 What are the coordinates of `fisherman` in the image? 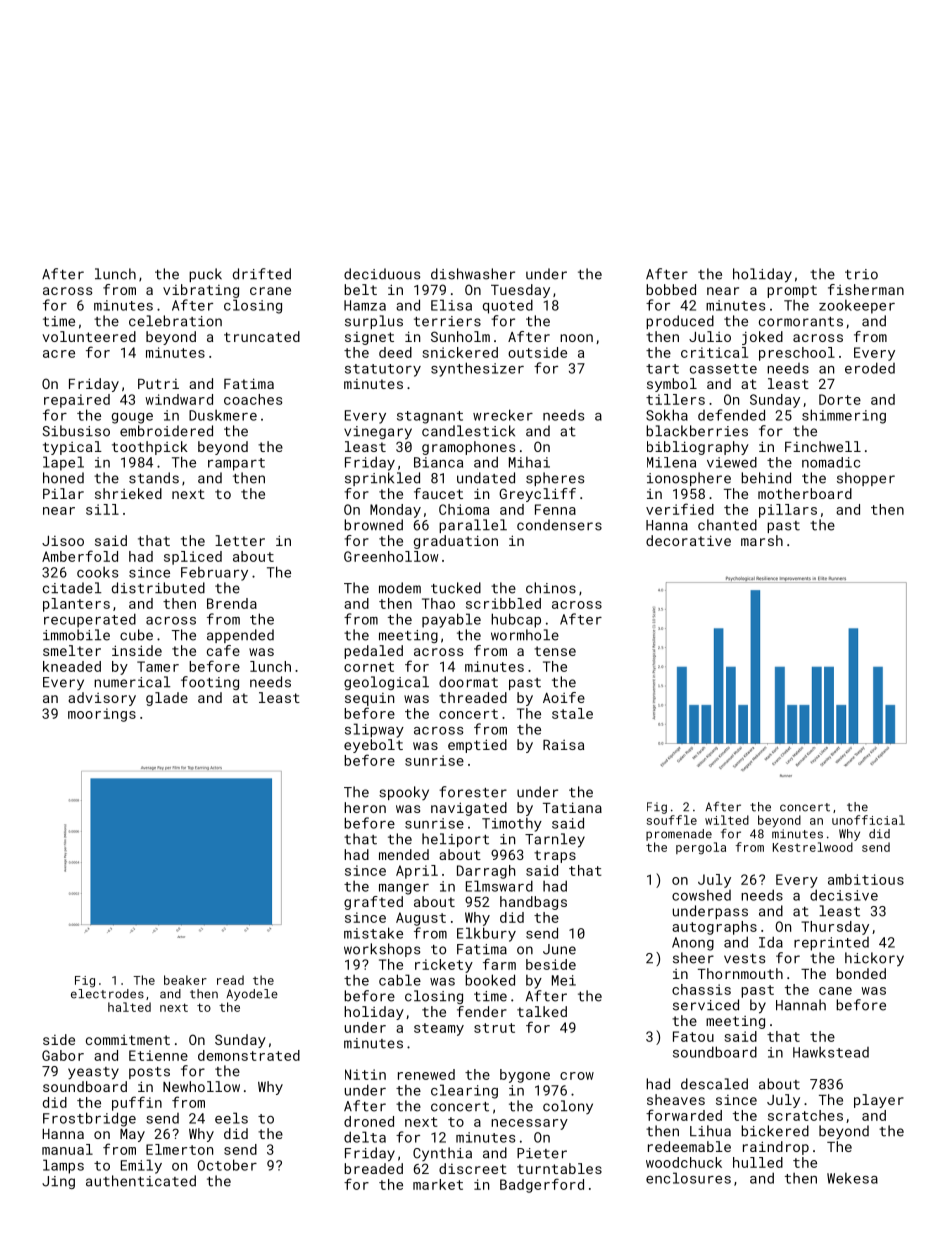 It's located at (866, 289).
